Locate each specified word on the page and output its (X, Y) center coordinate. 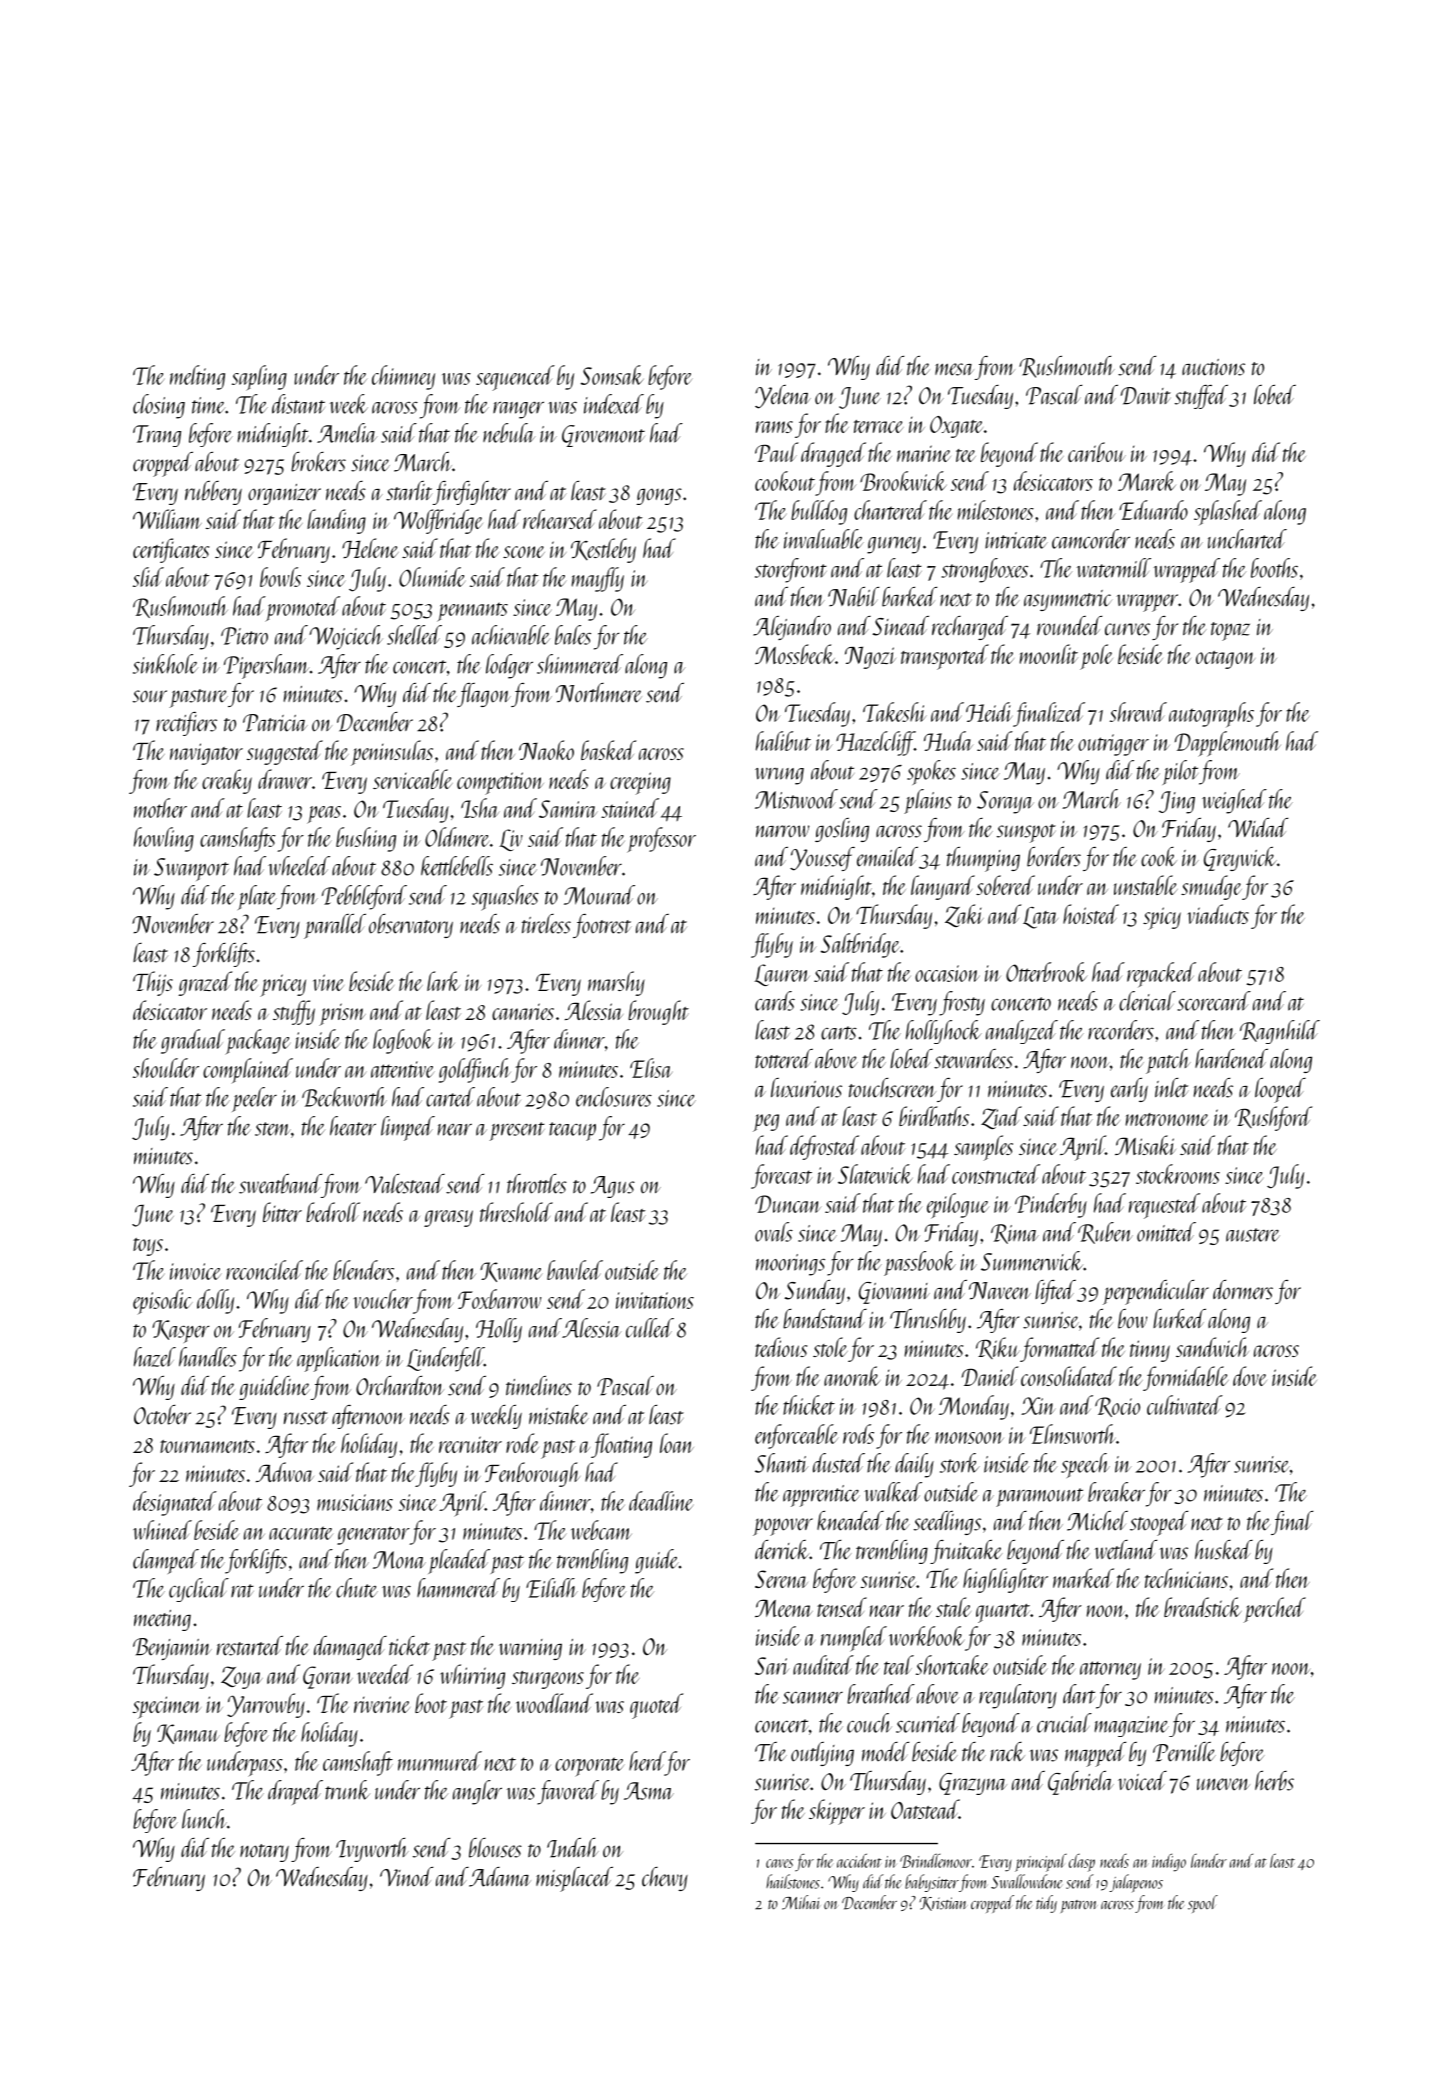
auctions (1213, 367)
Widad (1258, 827)
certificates (171, 550)
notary (264, 1853)
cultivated (1185, 1405)
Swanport (191, 869)
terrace (879, 426)
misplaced (574, 1879)
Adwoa (285, 1472)
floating (621, 1445)
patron (1079, 1906)
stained (630, 808)
